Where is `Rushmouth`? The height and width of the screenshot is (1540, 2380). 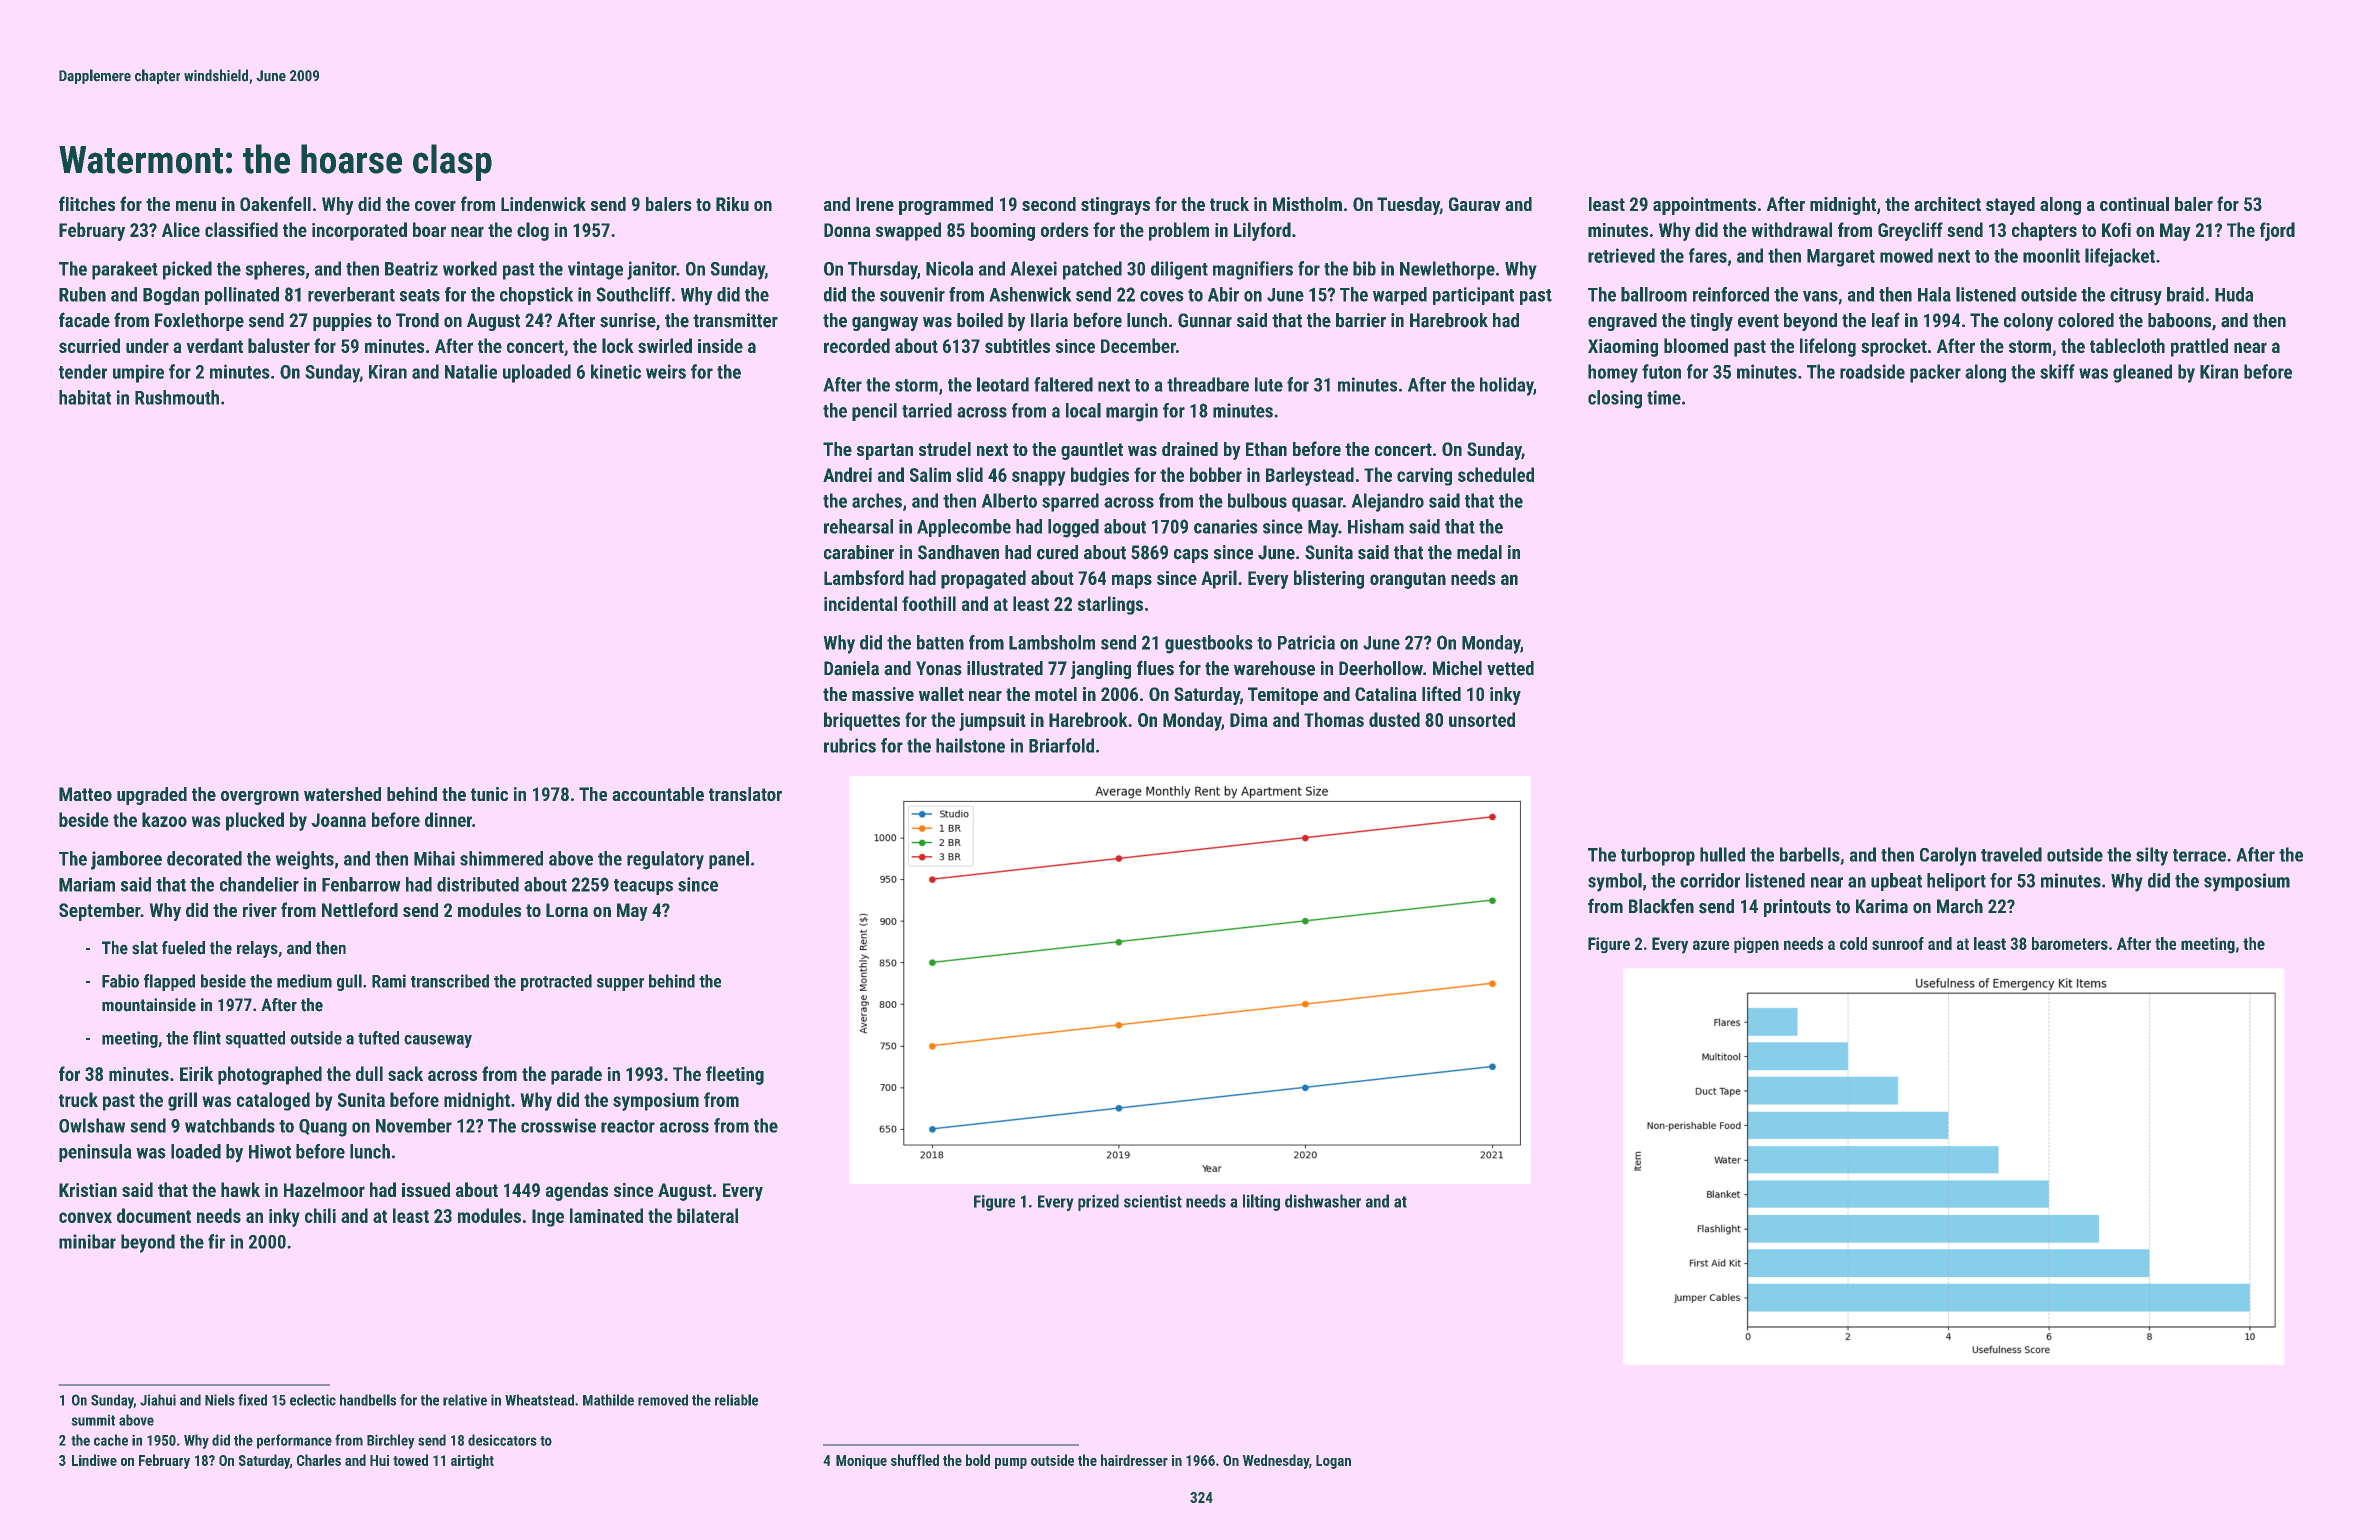 Rushmouth is located at coordinates (177, 397).
